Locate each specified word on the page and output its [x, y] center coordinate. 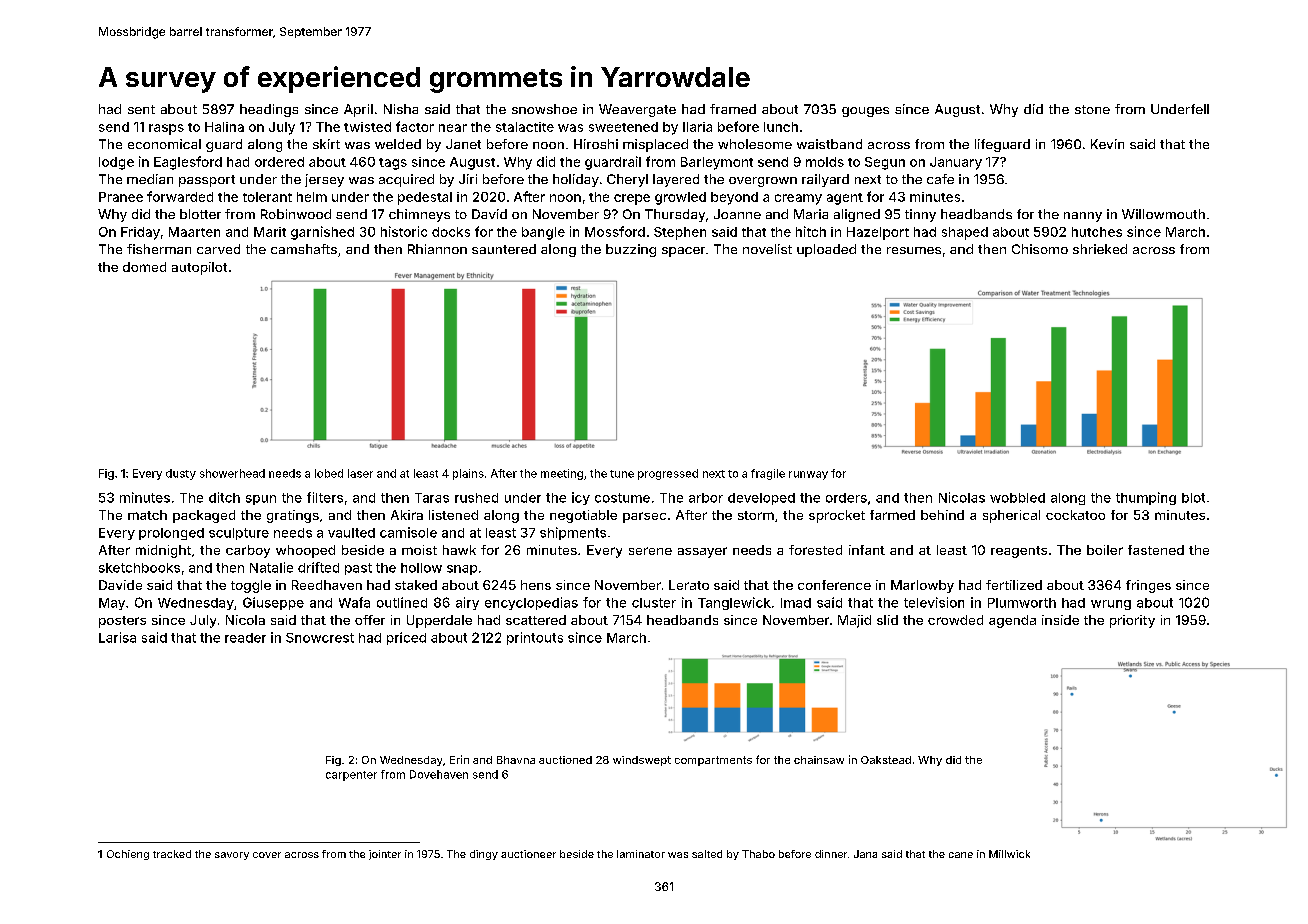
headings [269, 110]
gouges [865, 112]
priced [406, 638]
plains [468, 474]
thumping [1146, 498]
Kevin [1107, 144]
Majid [854, 621]
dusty [181, 474]
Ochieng [128, 855]
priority [1132, 621]
